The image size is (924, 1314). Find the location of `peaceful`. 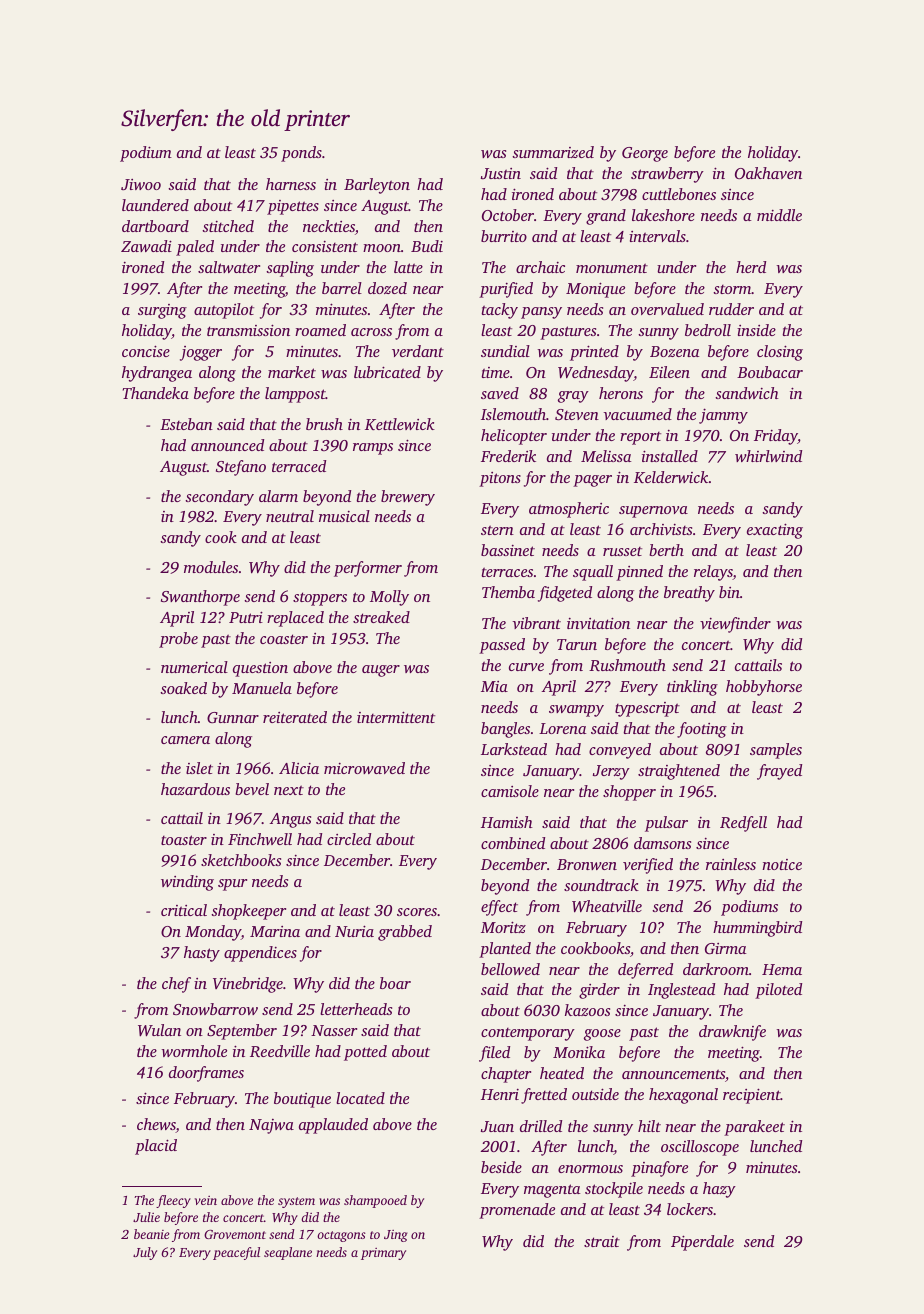

peaceful is located at coordinates (236, 1253).
